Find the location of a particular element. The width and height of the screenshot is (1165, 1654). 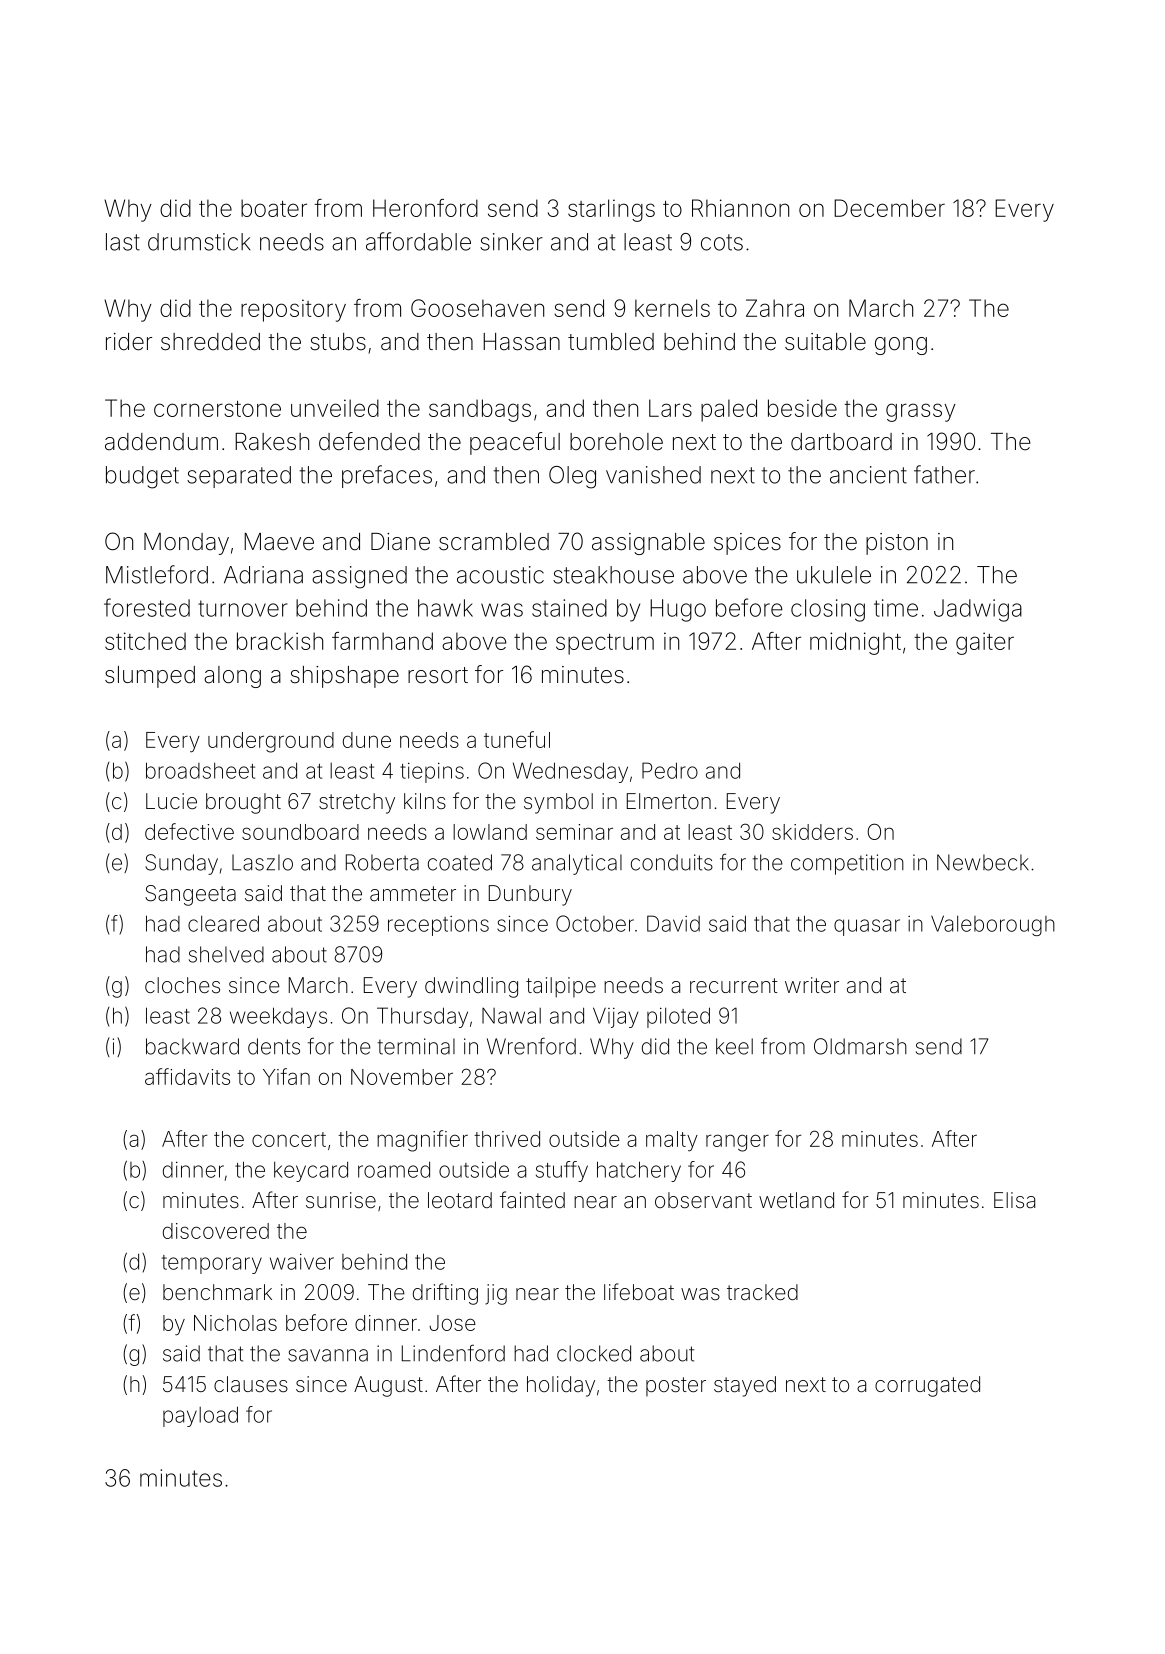

brought is located at coordinates (243, 803).
